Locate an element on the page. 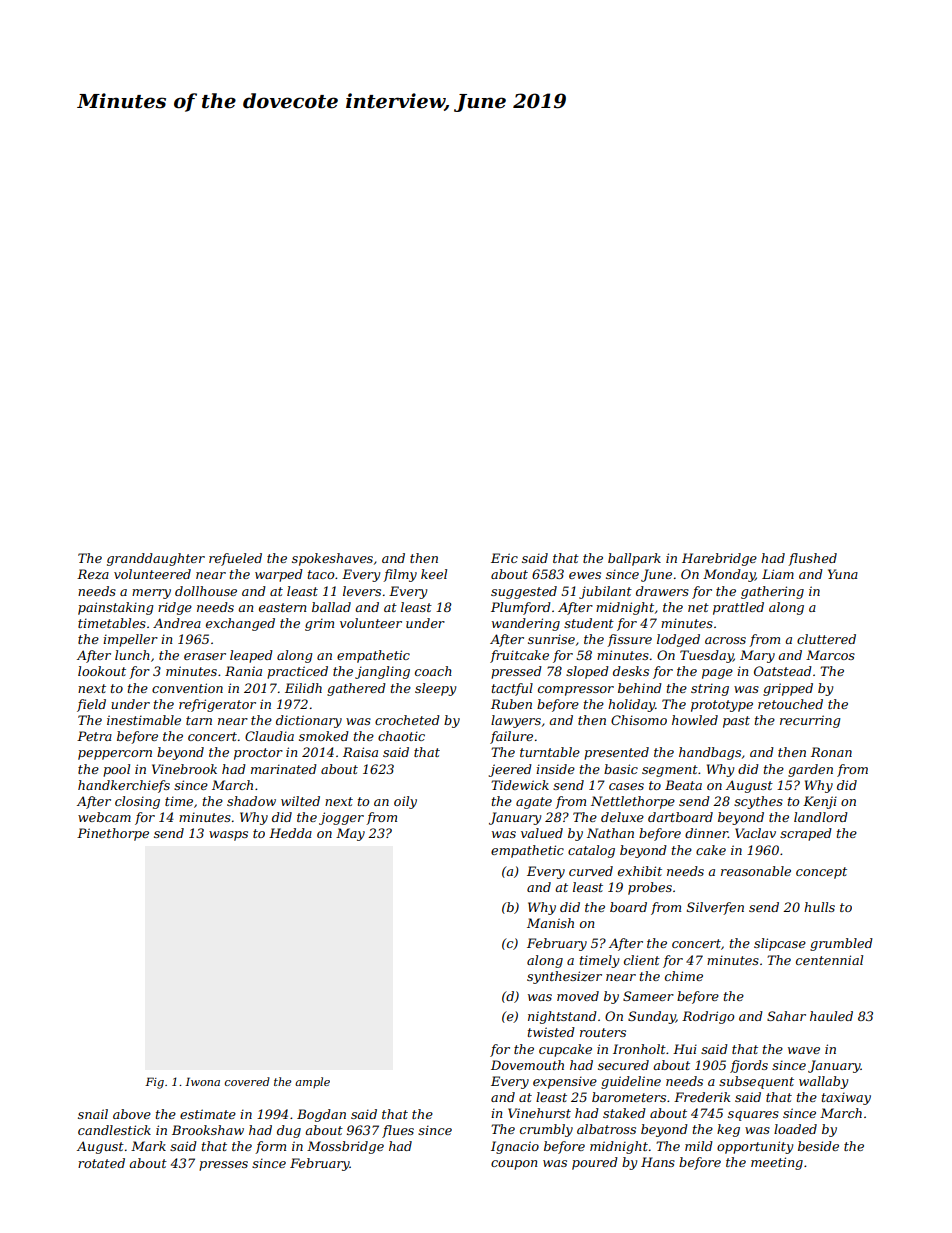  jeered is located at coordinates (510, 770).
